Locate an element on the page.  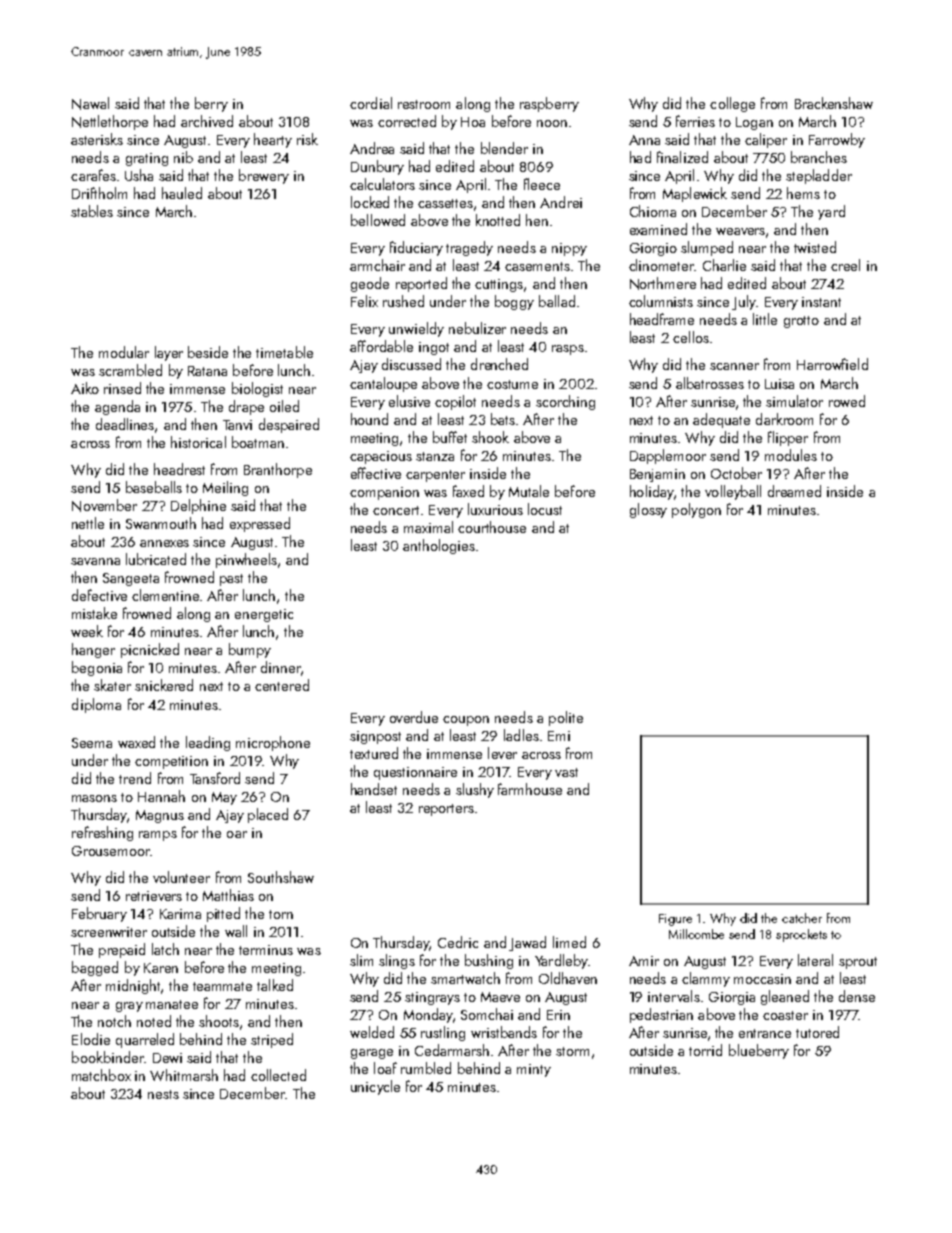
November is located at coordinates (104, 505).
